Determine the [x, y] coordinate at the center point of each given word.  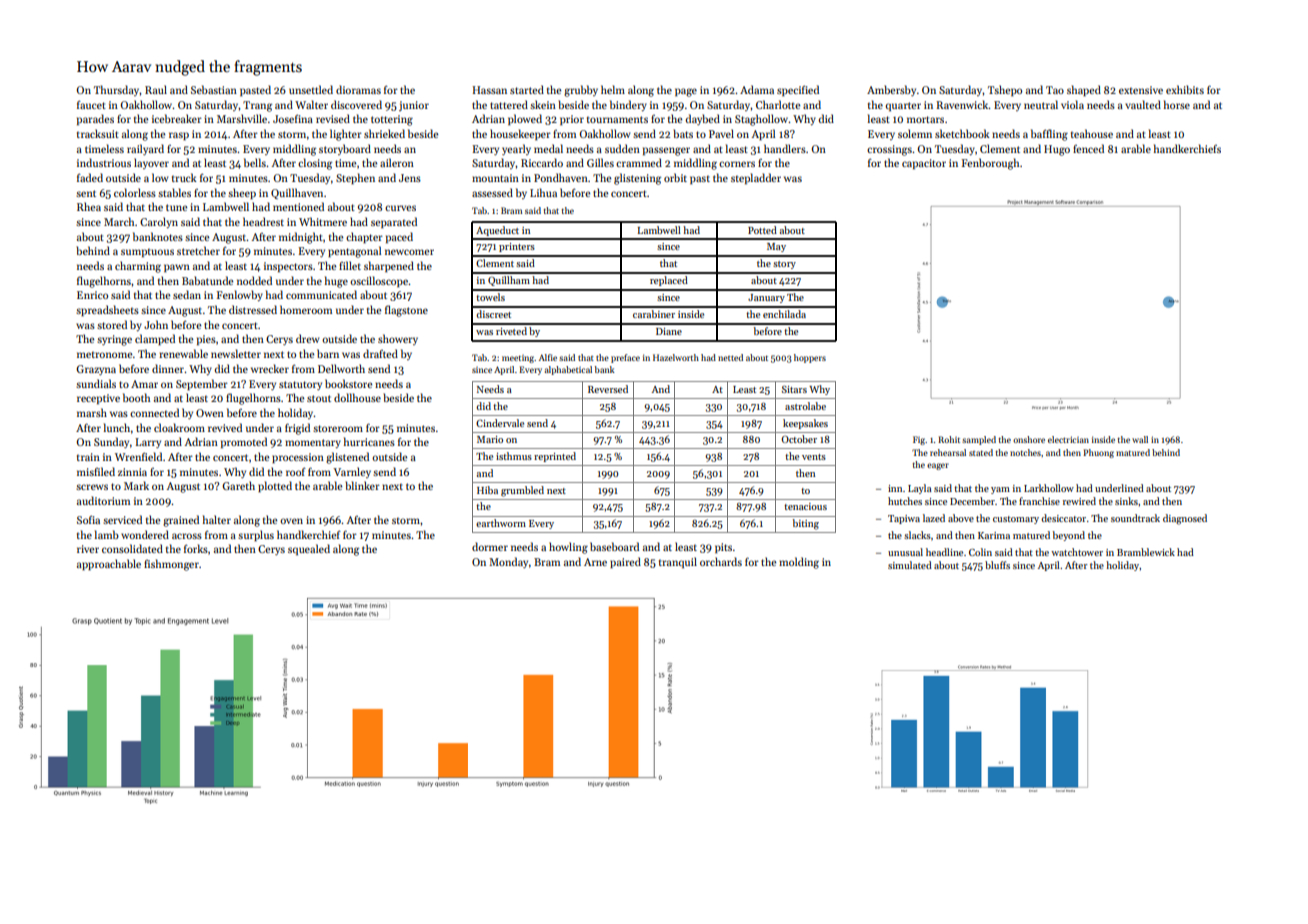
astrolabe [805, 406]
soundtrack [1135, 518]
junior [414, 106]
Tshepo [1005, 90]
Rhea [89, 206]
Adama [757, 89]
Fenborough [990, 164]
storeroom [338, 428]
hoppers [810, 358]
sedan [187, 294]
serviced [122, 519]
